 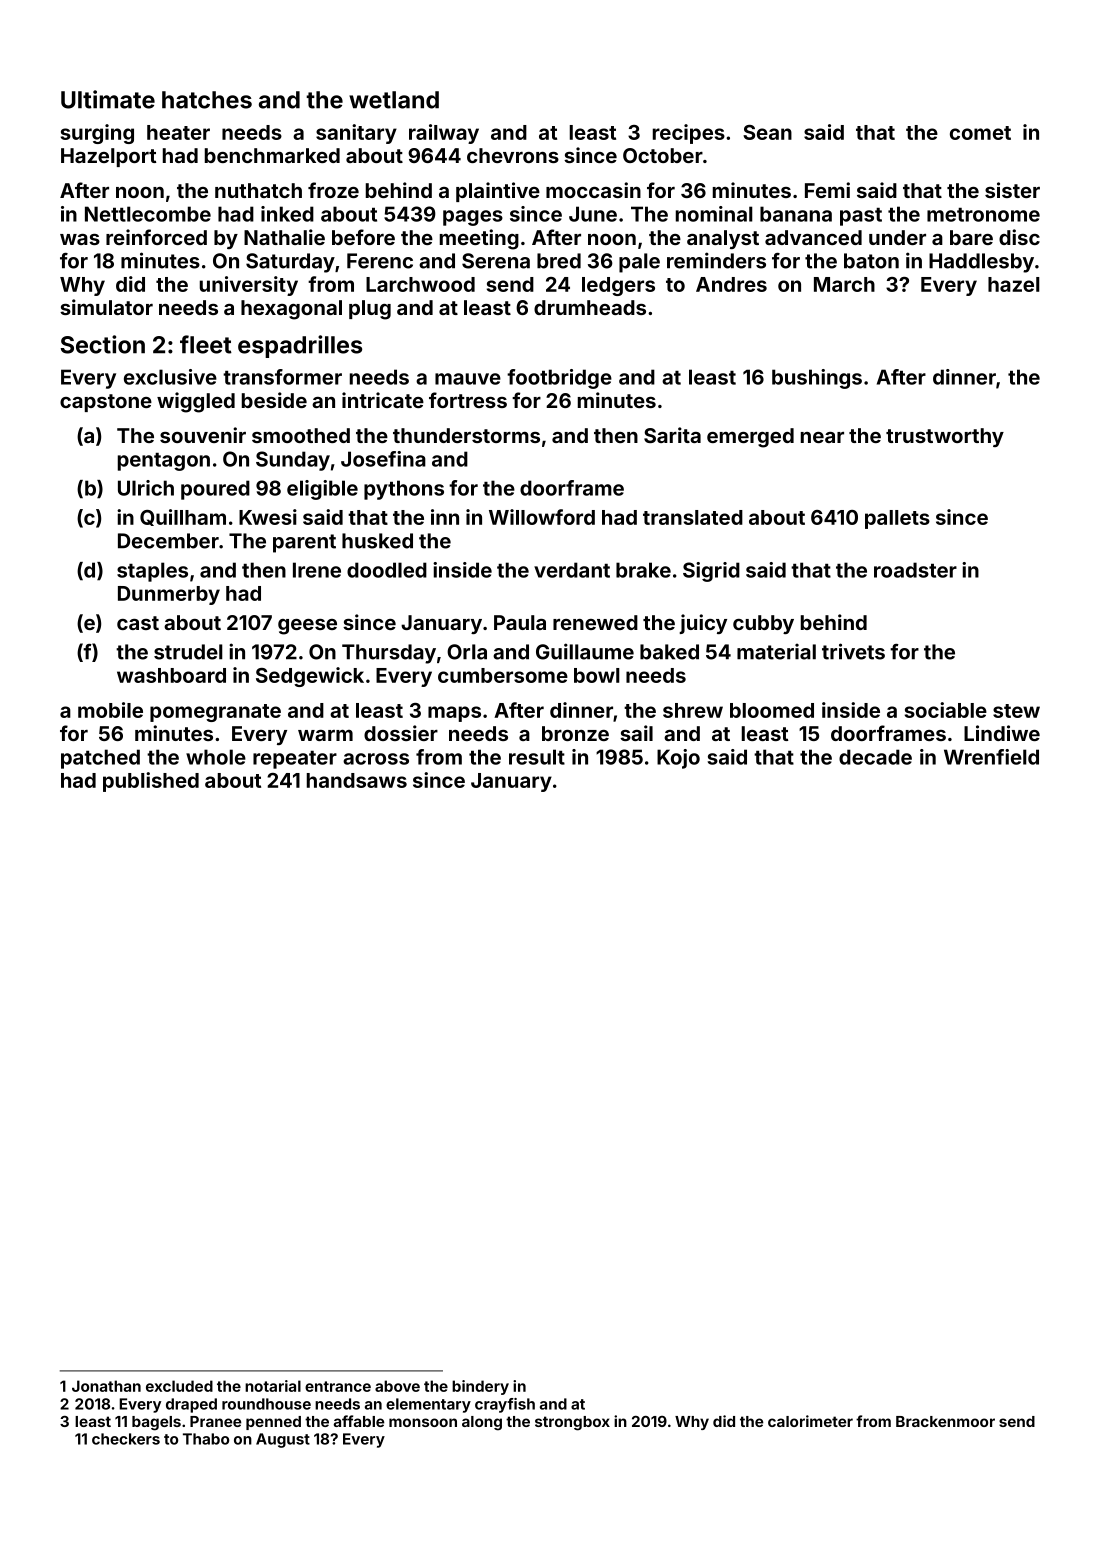 I want to click on transformer, so click(x=282, y=377).
